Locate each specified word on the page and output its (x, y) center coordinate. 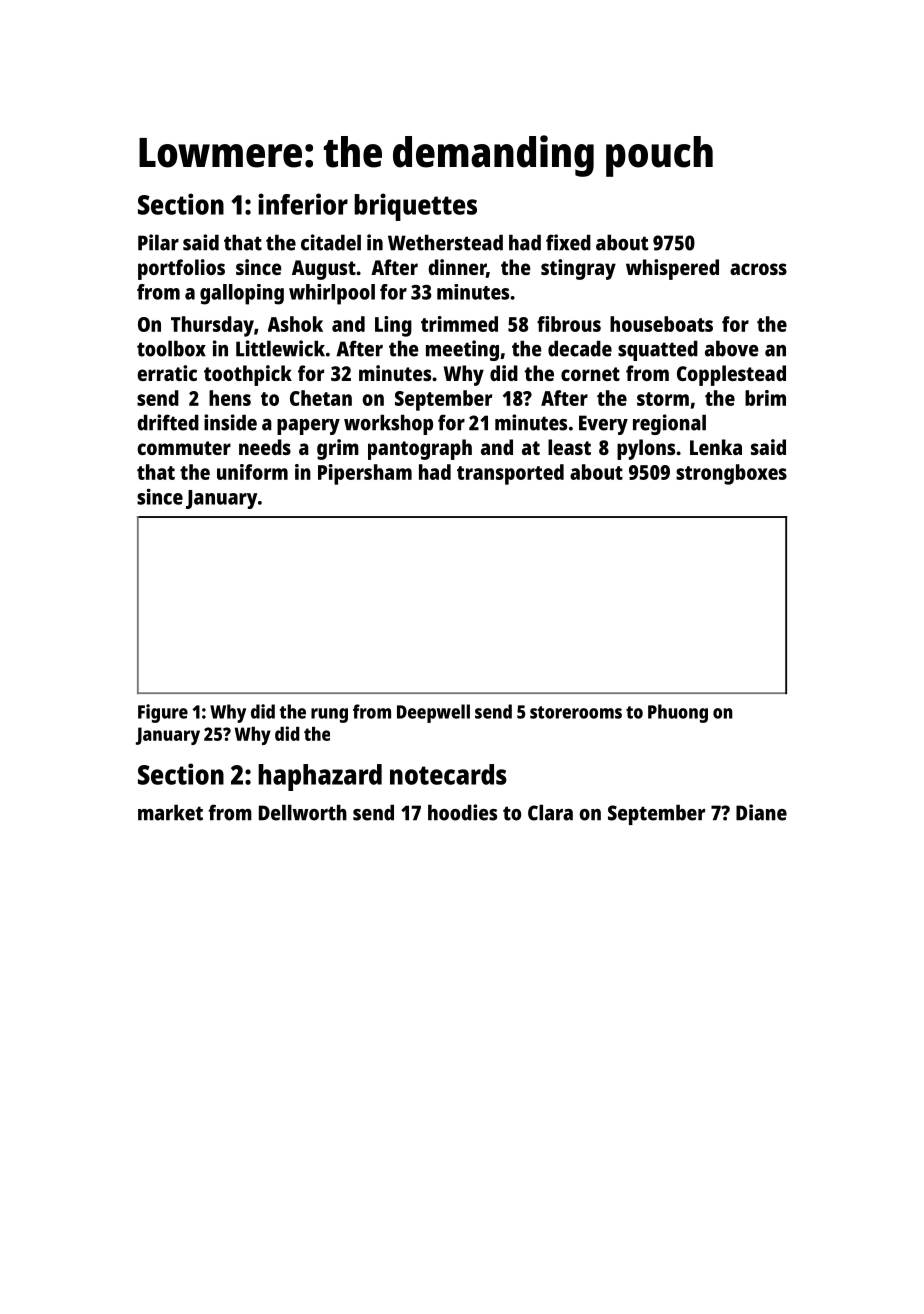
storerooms (576, 712)
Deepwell (433, 713)
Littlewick (280, 348)
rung (329, 715)
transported (510, 474)
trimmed (459, 324)
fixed (568, 242)
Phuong (678, 713)
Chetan (321, 398)
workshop (388, 424)
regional (669, 424)
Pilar (158, 242)
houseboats (661, 324)
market (170, 812)
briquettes (415, 207)
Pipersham (365, 474)
